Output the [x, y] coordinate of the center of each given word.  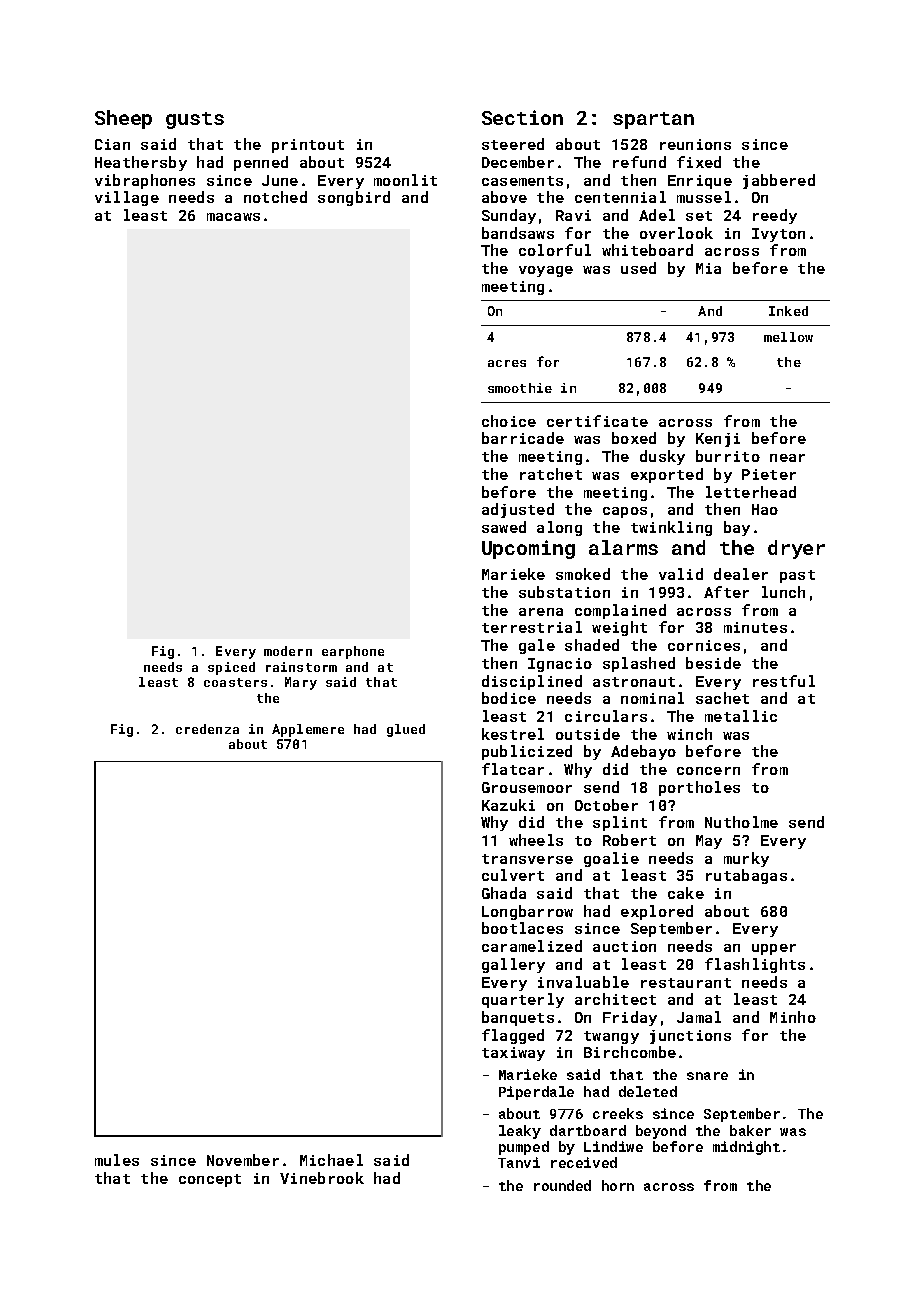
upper [774, 949]
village [127, 198]
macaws [233, 217]
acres [507, 363]
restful [784, 681]
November [243, 1160]
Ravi [573, 215]
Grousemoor [527, 787]
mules [117, 1160]
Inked [788, 311]
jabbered [779, 181]
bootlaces [522, 928]
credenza [207, 729]
